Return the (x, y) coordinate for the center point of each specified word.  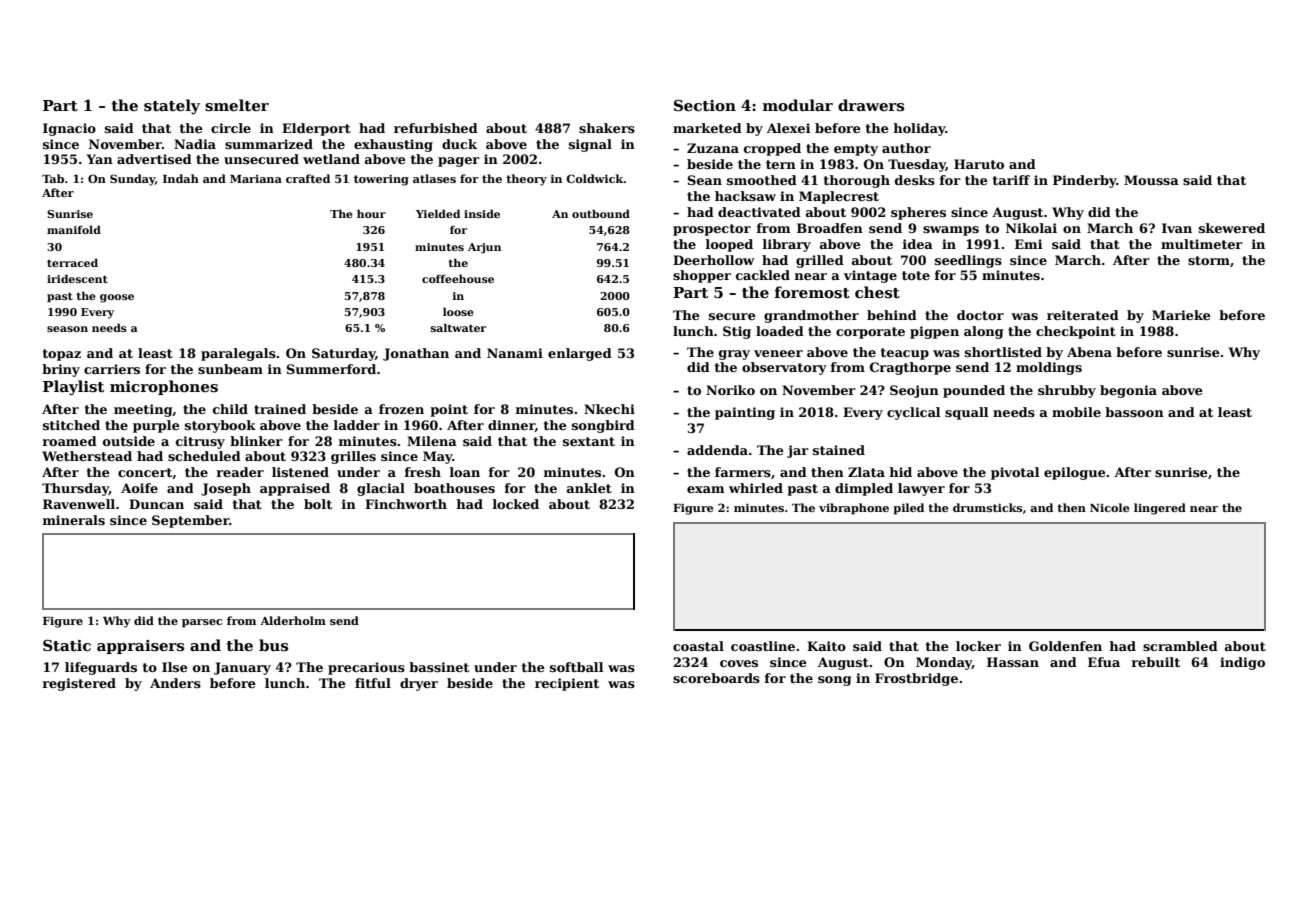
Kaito (826, 646)
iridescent (77, 278)
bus (273, 645)
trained (280, 409)
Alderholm (293, 620)
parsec (202, 623)
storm (1209, 260)
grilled (820, 261)
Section (705, 105)
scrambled (1180, 646)
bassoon (1134, 412)
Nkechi (609, 409)
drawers (871, 105)
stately (172, 107)
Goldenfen (1065, 646)
